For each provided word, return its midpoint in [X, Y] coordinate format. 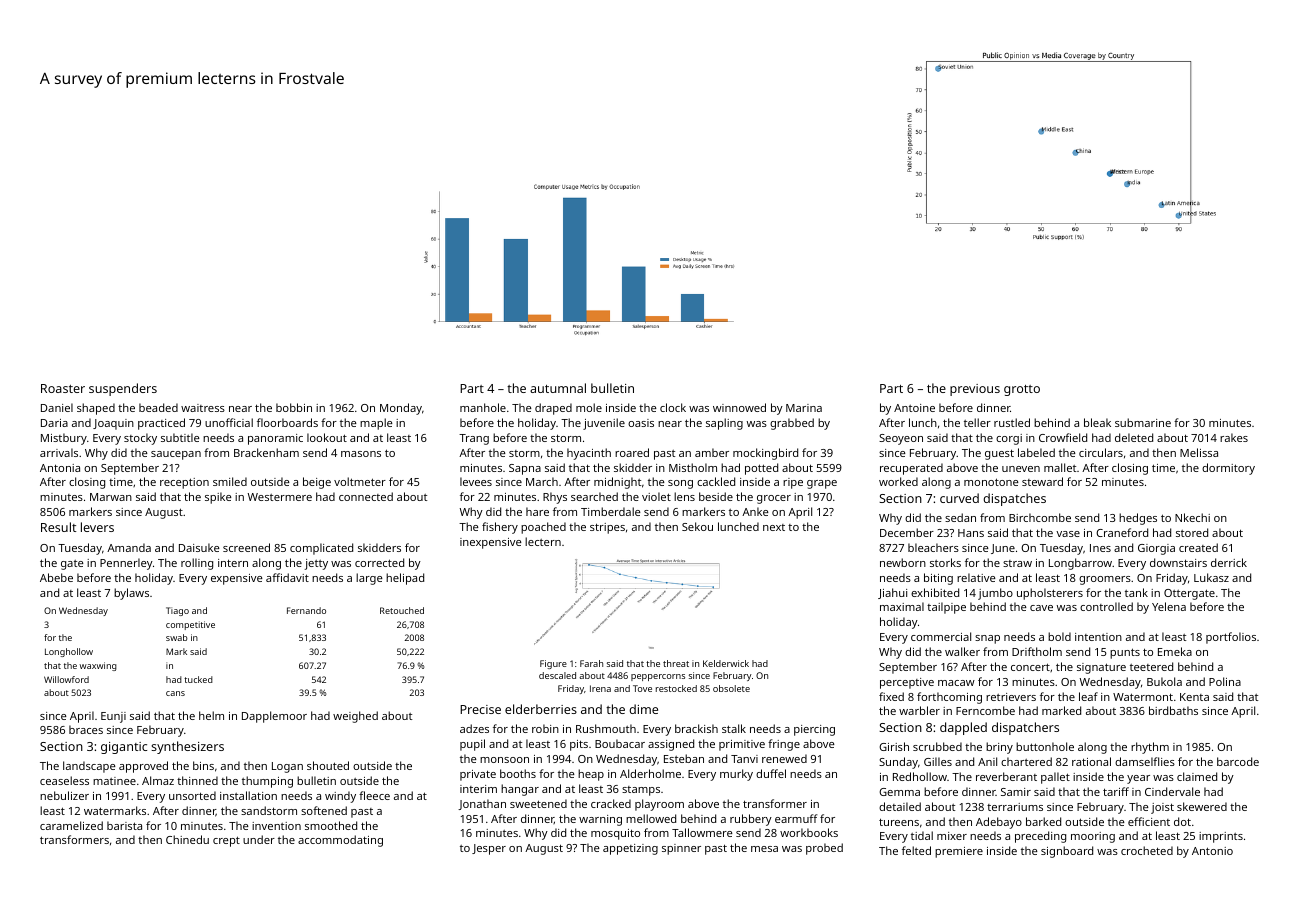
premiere [959, 852]
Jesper [489, 849]
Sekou [697, 526]
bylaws [131, 594]
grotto [1022, 390]
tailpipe [946, 608]
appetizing [630, 849]
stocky [140, 439]
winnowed [739, 407]
